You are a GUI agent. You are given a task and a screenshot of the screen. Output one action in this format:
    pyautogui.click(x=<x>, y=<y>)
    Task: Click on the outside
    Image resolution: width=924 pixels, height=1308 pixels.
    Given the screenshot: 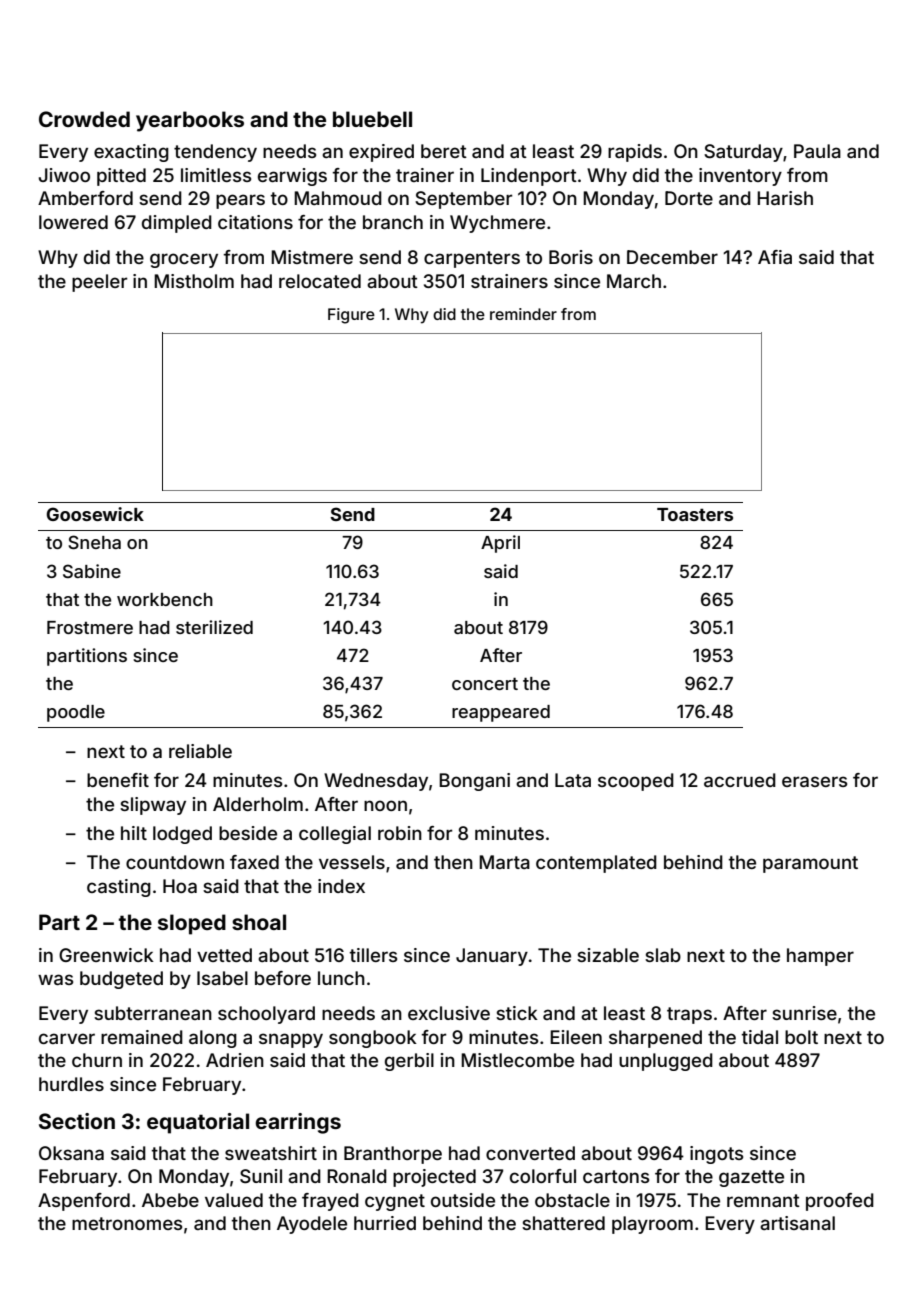 What is the action you would take?
    pyautogui.click(x=463, y=1200)
